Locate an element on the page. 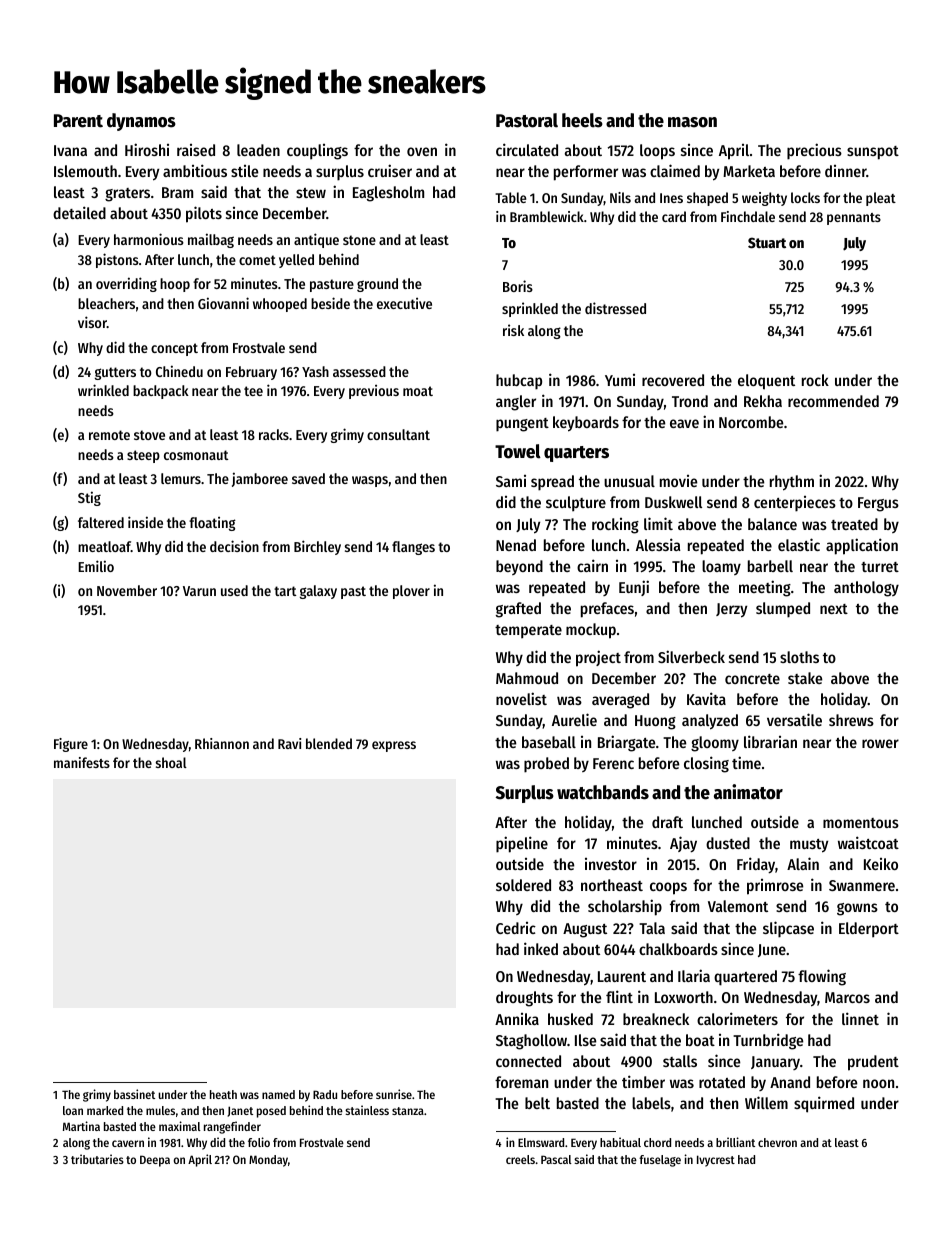 The height and width of the document is (1233, 952). posed is located at coordinates (271, 1112).
